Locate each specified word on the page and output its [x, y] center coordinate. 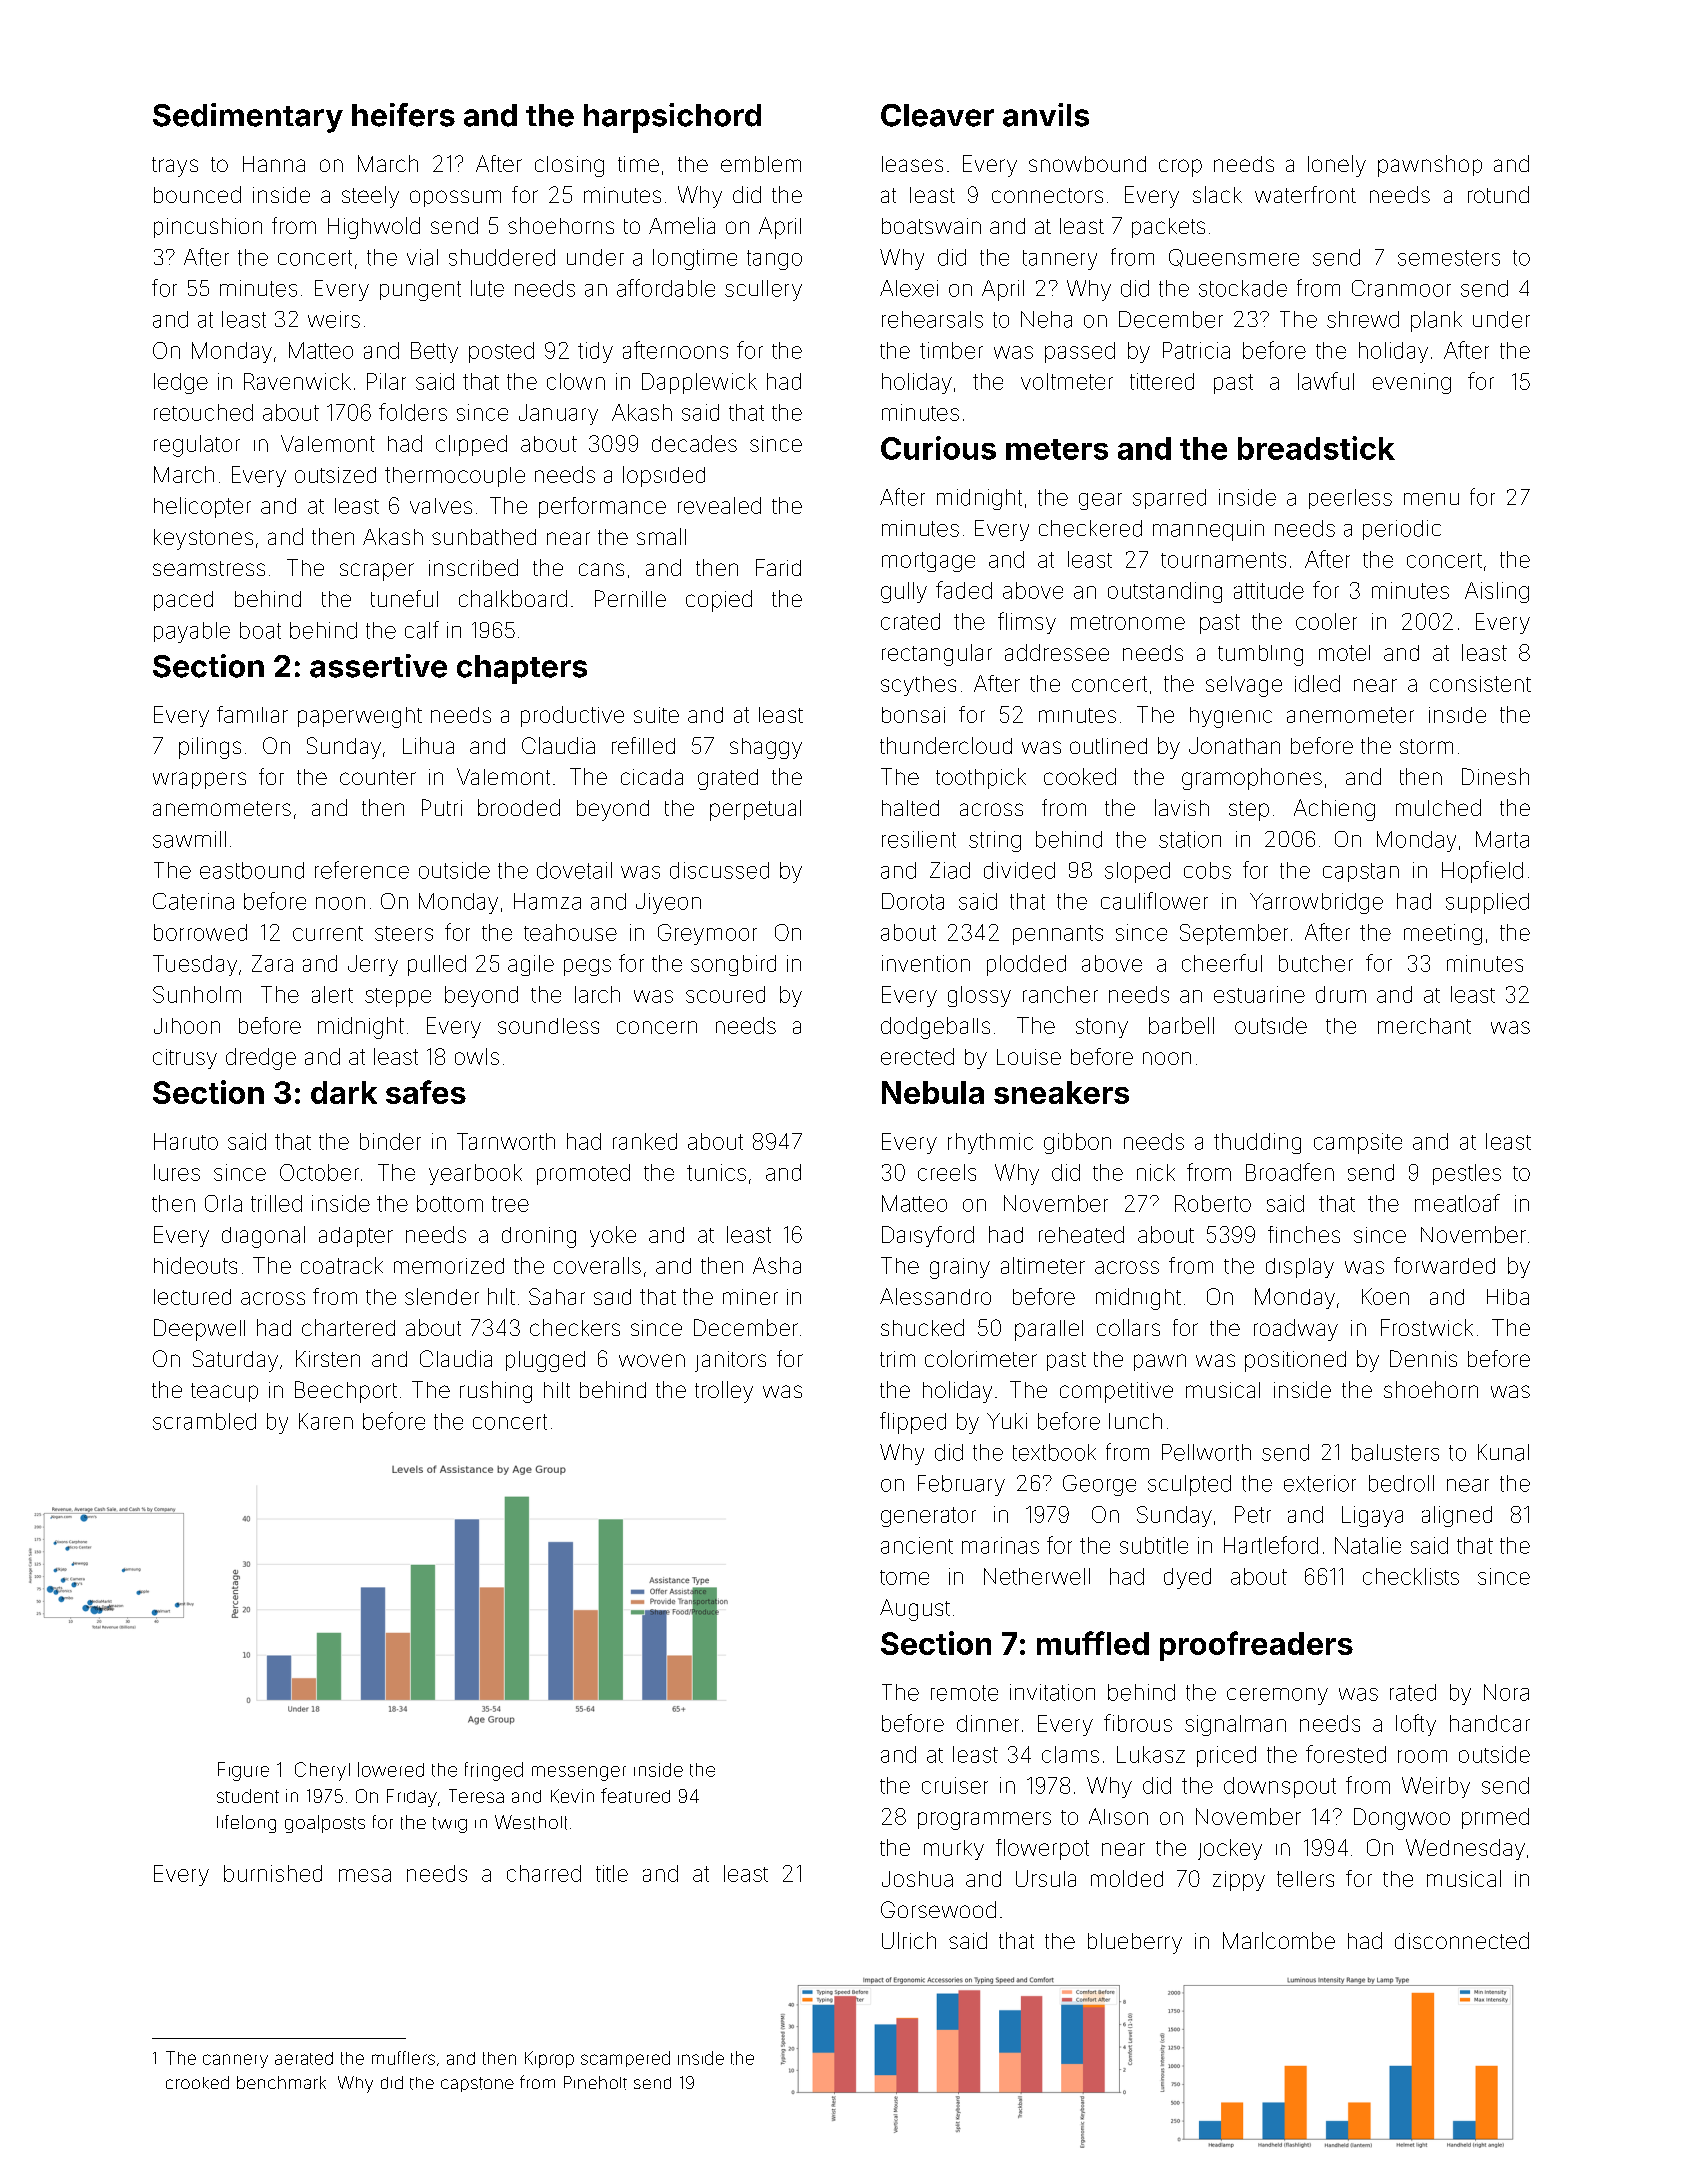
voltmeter [1067, 381]
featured [635, 1795]
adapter [356, 1237]
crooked [197, 2082]
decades [694, 443]
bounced [197, 194]
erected [917, 1056]
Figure [243, 1771]
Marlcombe [1279, 1940]
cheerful [1222, 963]
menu [1431, 499]
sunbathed [484, 537]
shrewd [1363, 319]
